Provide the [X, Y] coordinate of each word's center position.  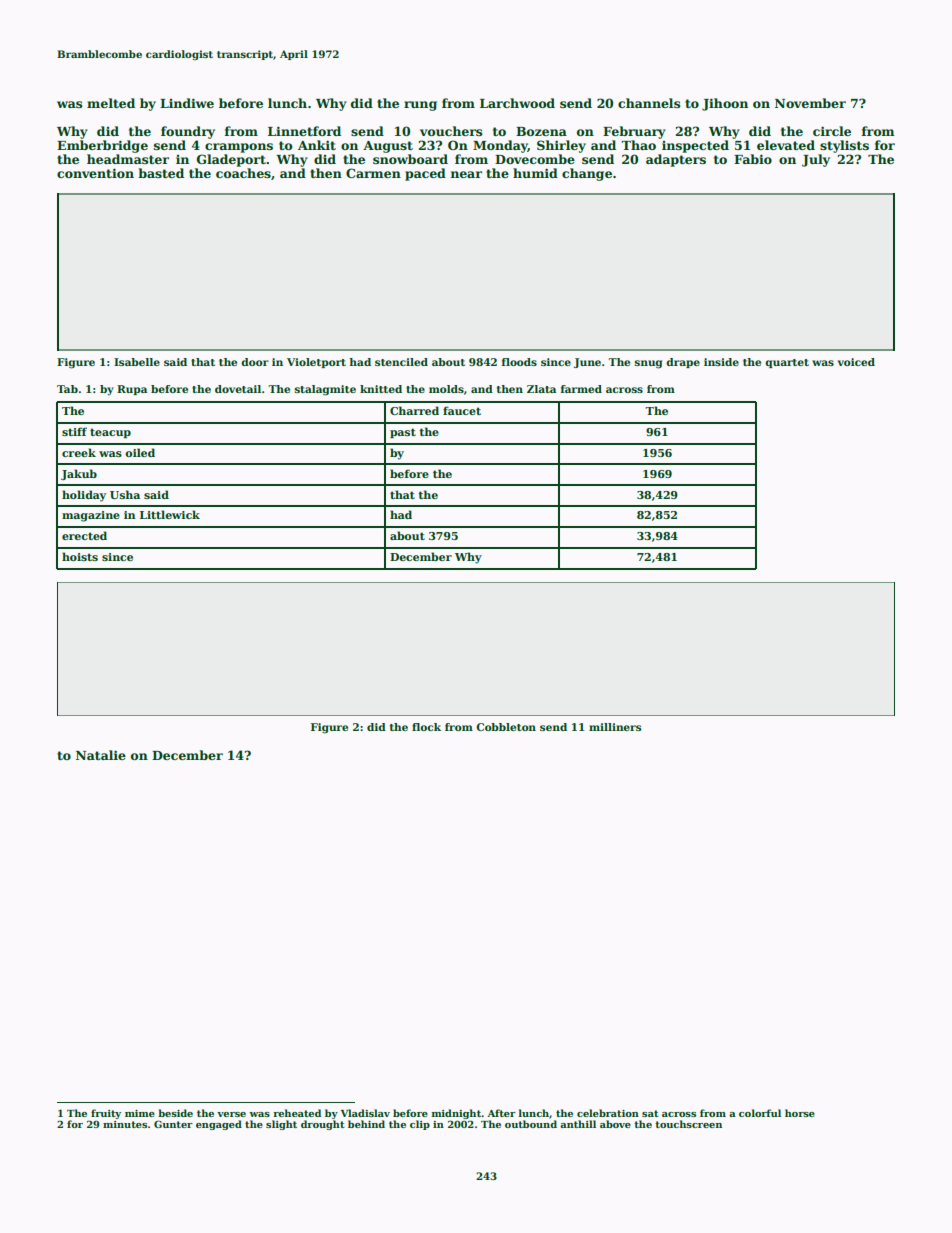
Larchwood [517, 103]
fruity [106, 1114]
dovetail [238, 389]
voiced [856, 362]
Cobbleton [506, 727]
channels [649, 103]
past [403, 433]
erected [84, 535]
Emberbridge [102, 146]
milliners [615, 727]
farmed [581, 389]
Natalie [101, 755]
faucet [462, 410]
